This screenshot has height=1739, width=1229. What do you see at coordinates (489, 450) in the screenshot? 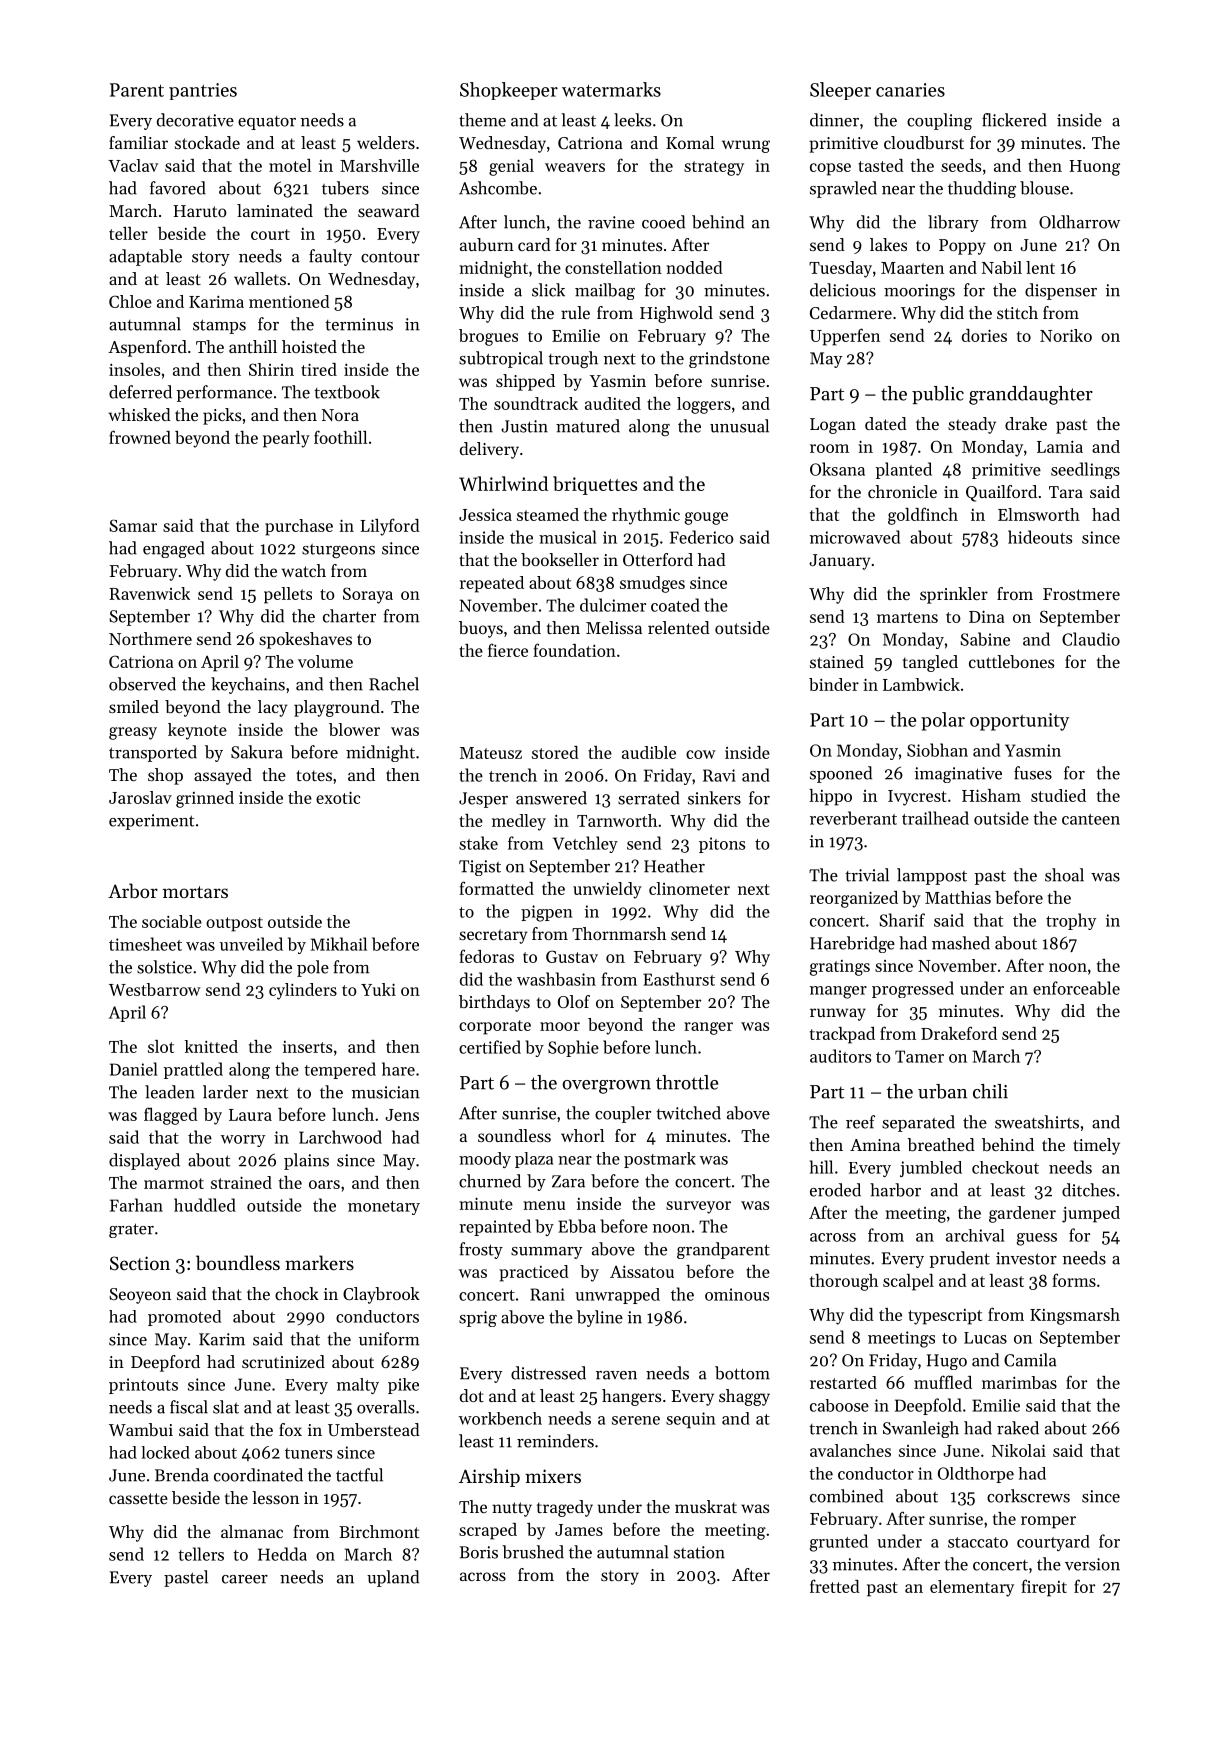
I see `delivery` at bounding box center [489, 450].
